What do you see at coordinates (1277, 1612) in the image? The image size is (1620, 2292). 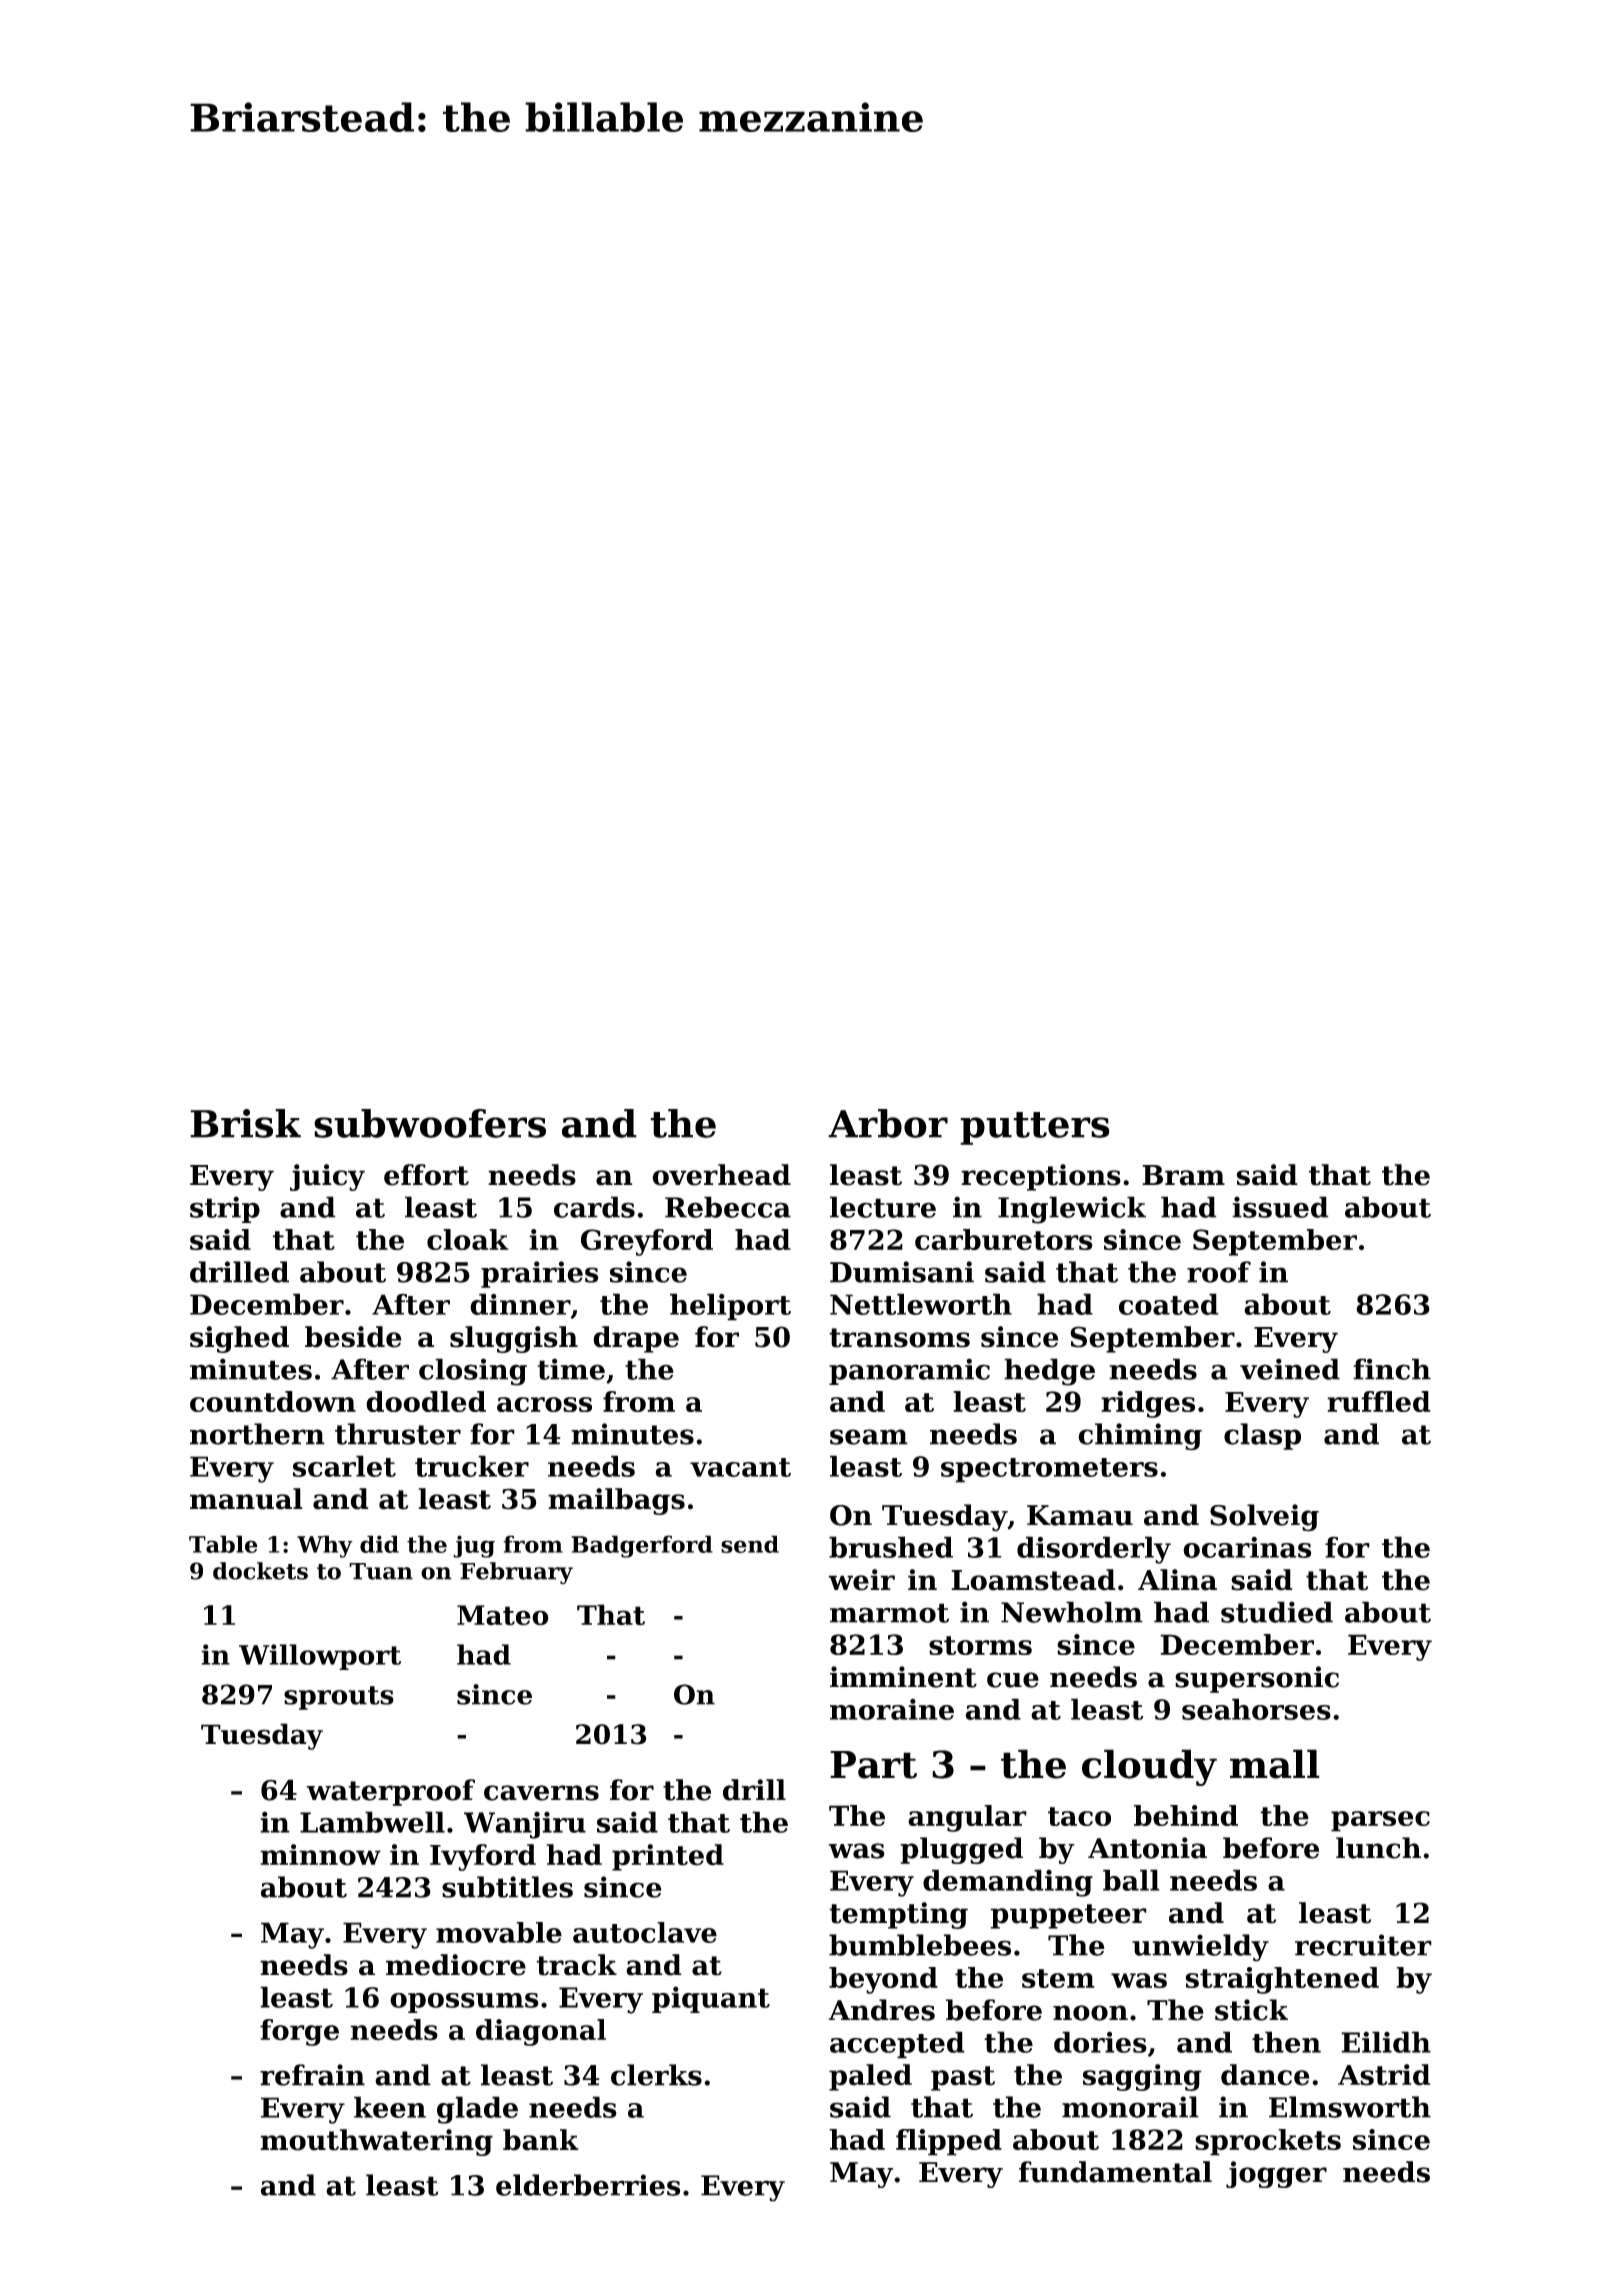 I see `studied` at bounding box center [1277, 1612].
